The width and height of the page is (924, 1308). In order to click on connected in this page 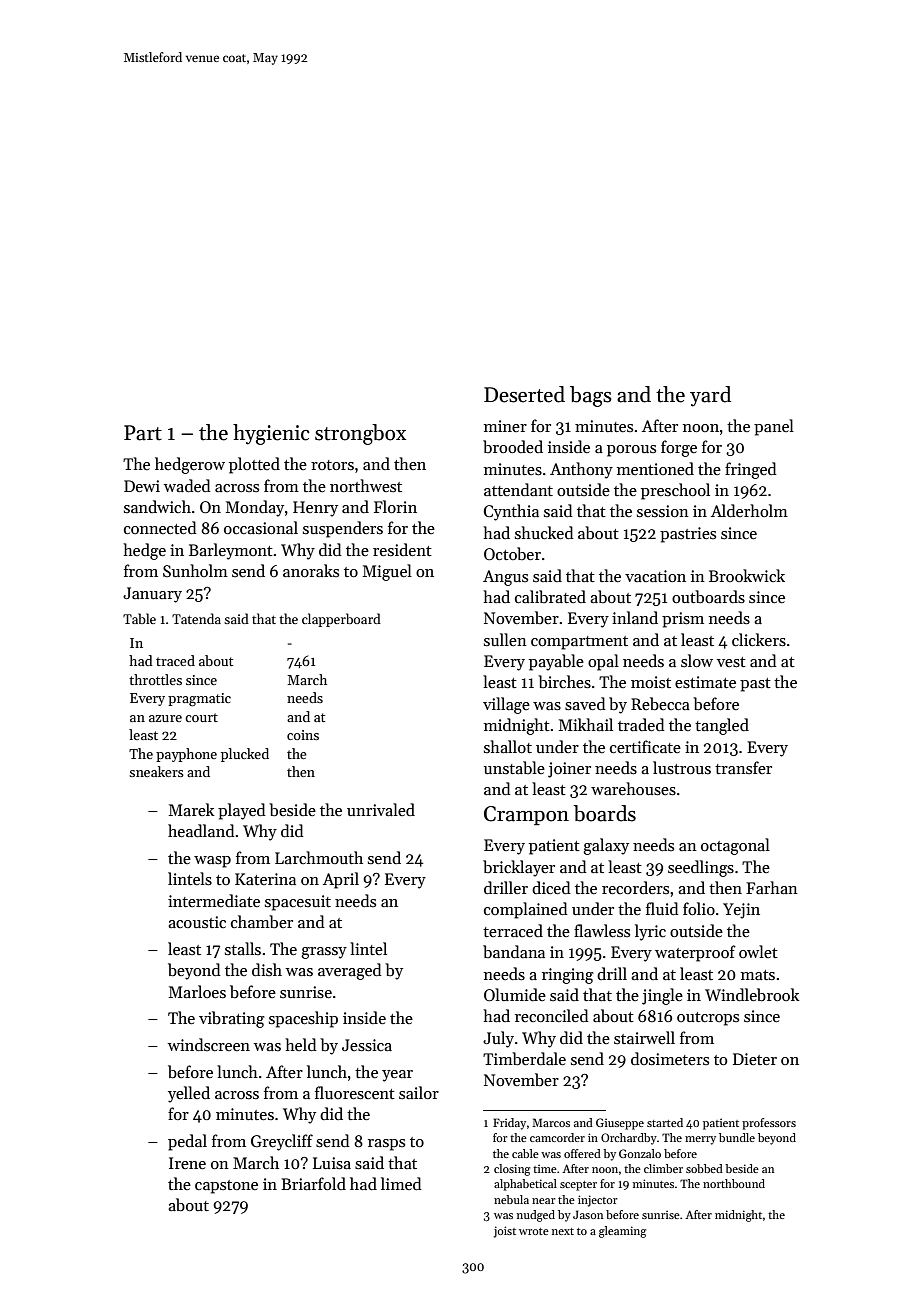, I will do `click(160, 527)`.
